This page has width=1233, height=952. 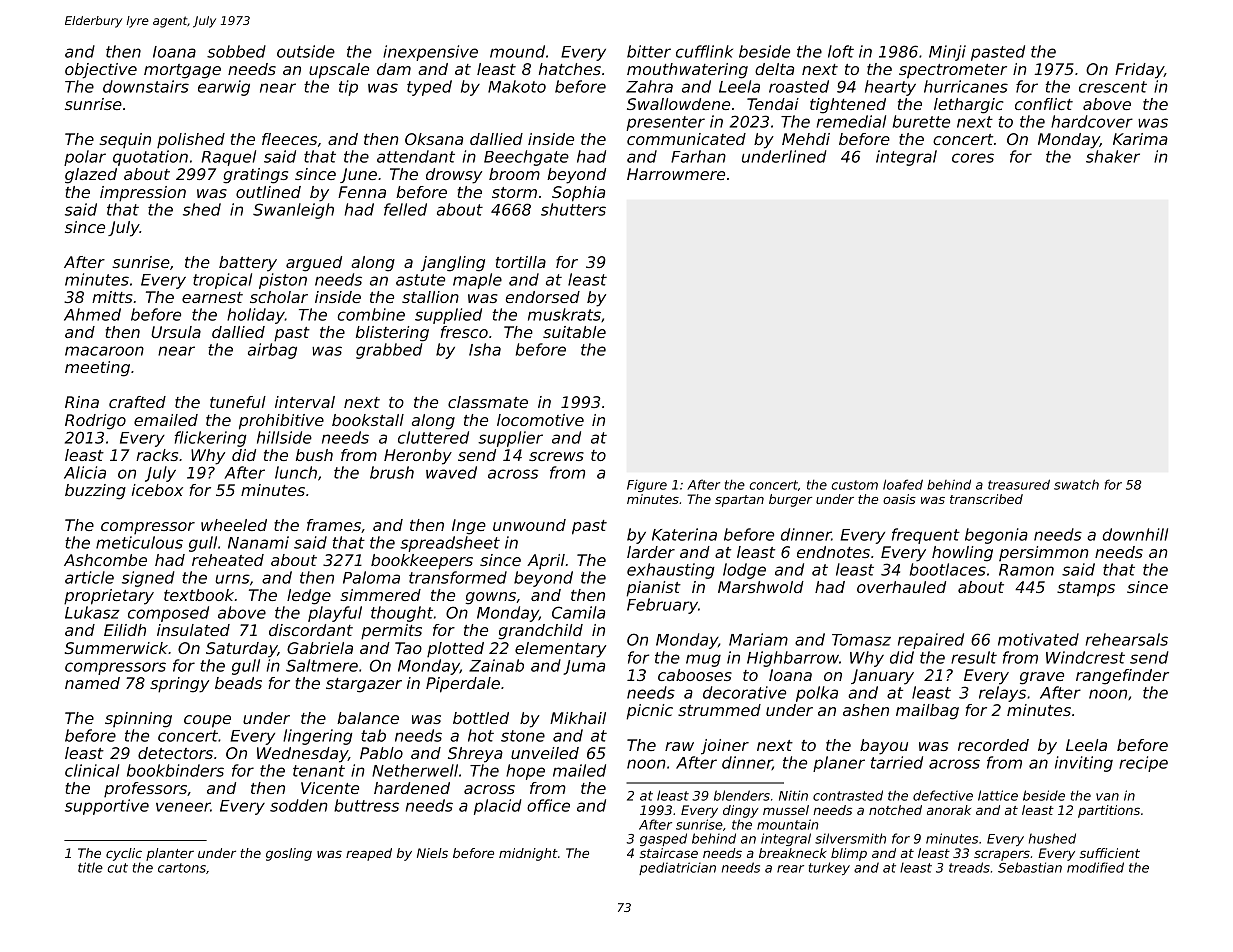 What do you see at coordinates (790, 500) in the page?
I see `burger` at bounding box center [790, 500].
